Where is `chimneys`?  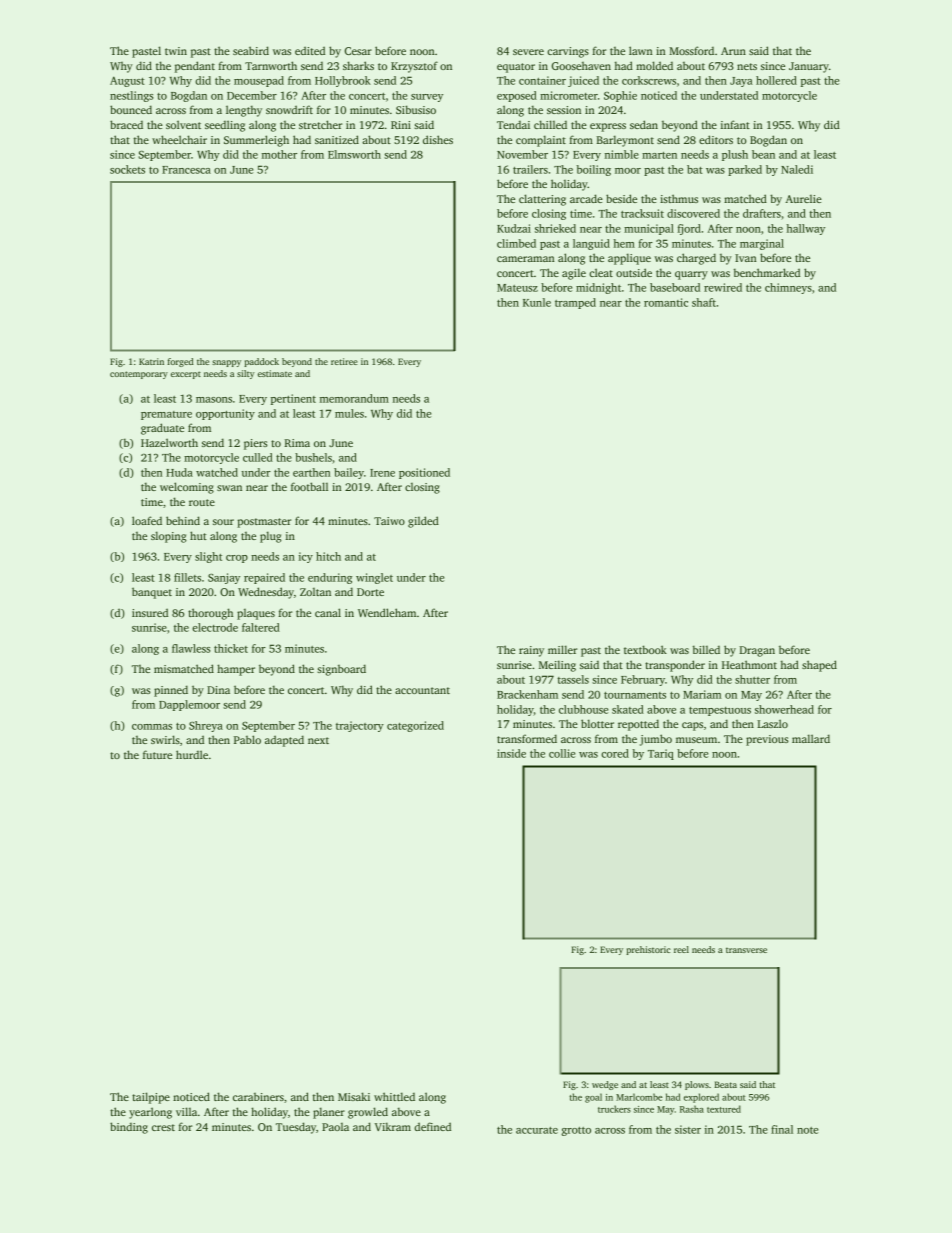 chimneys is located at coordinates (788, 288).
